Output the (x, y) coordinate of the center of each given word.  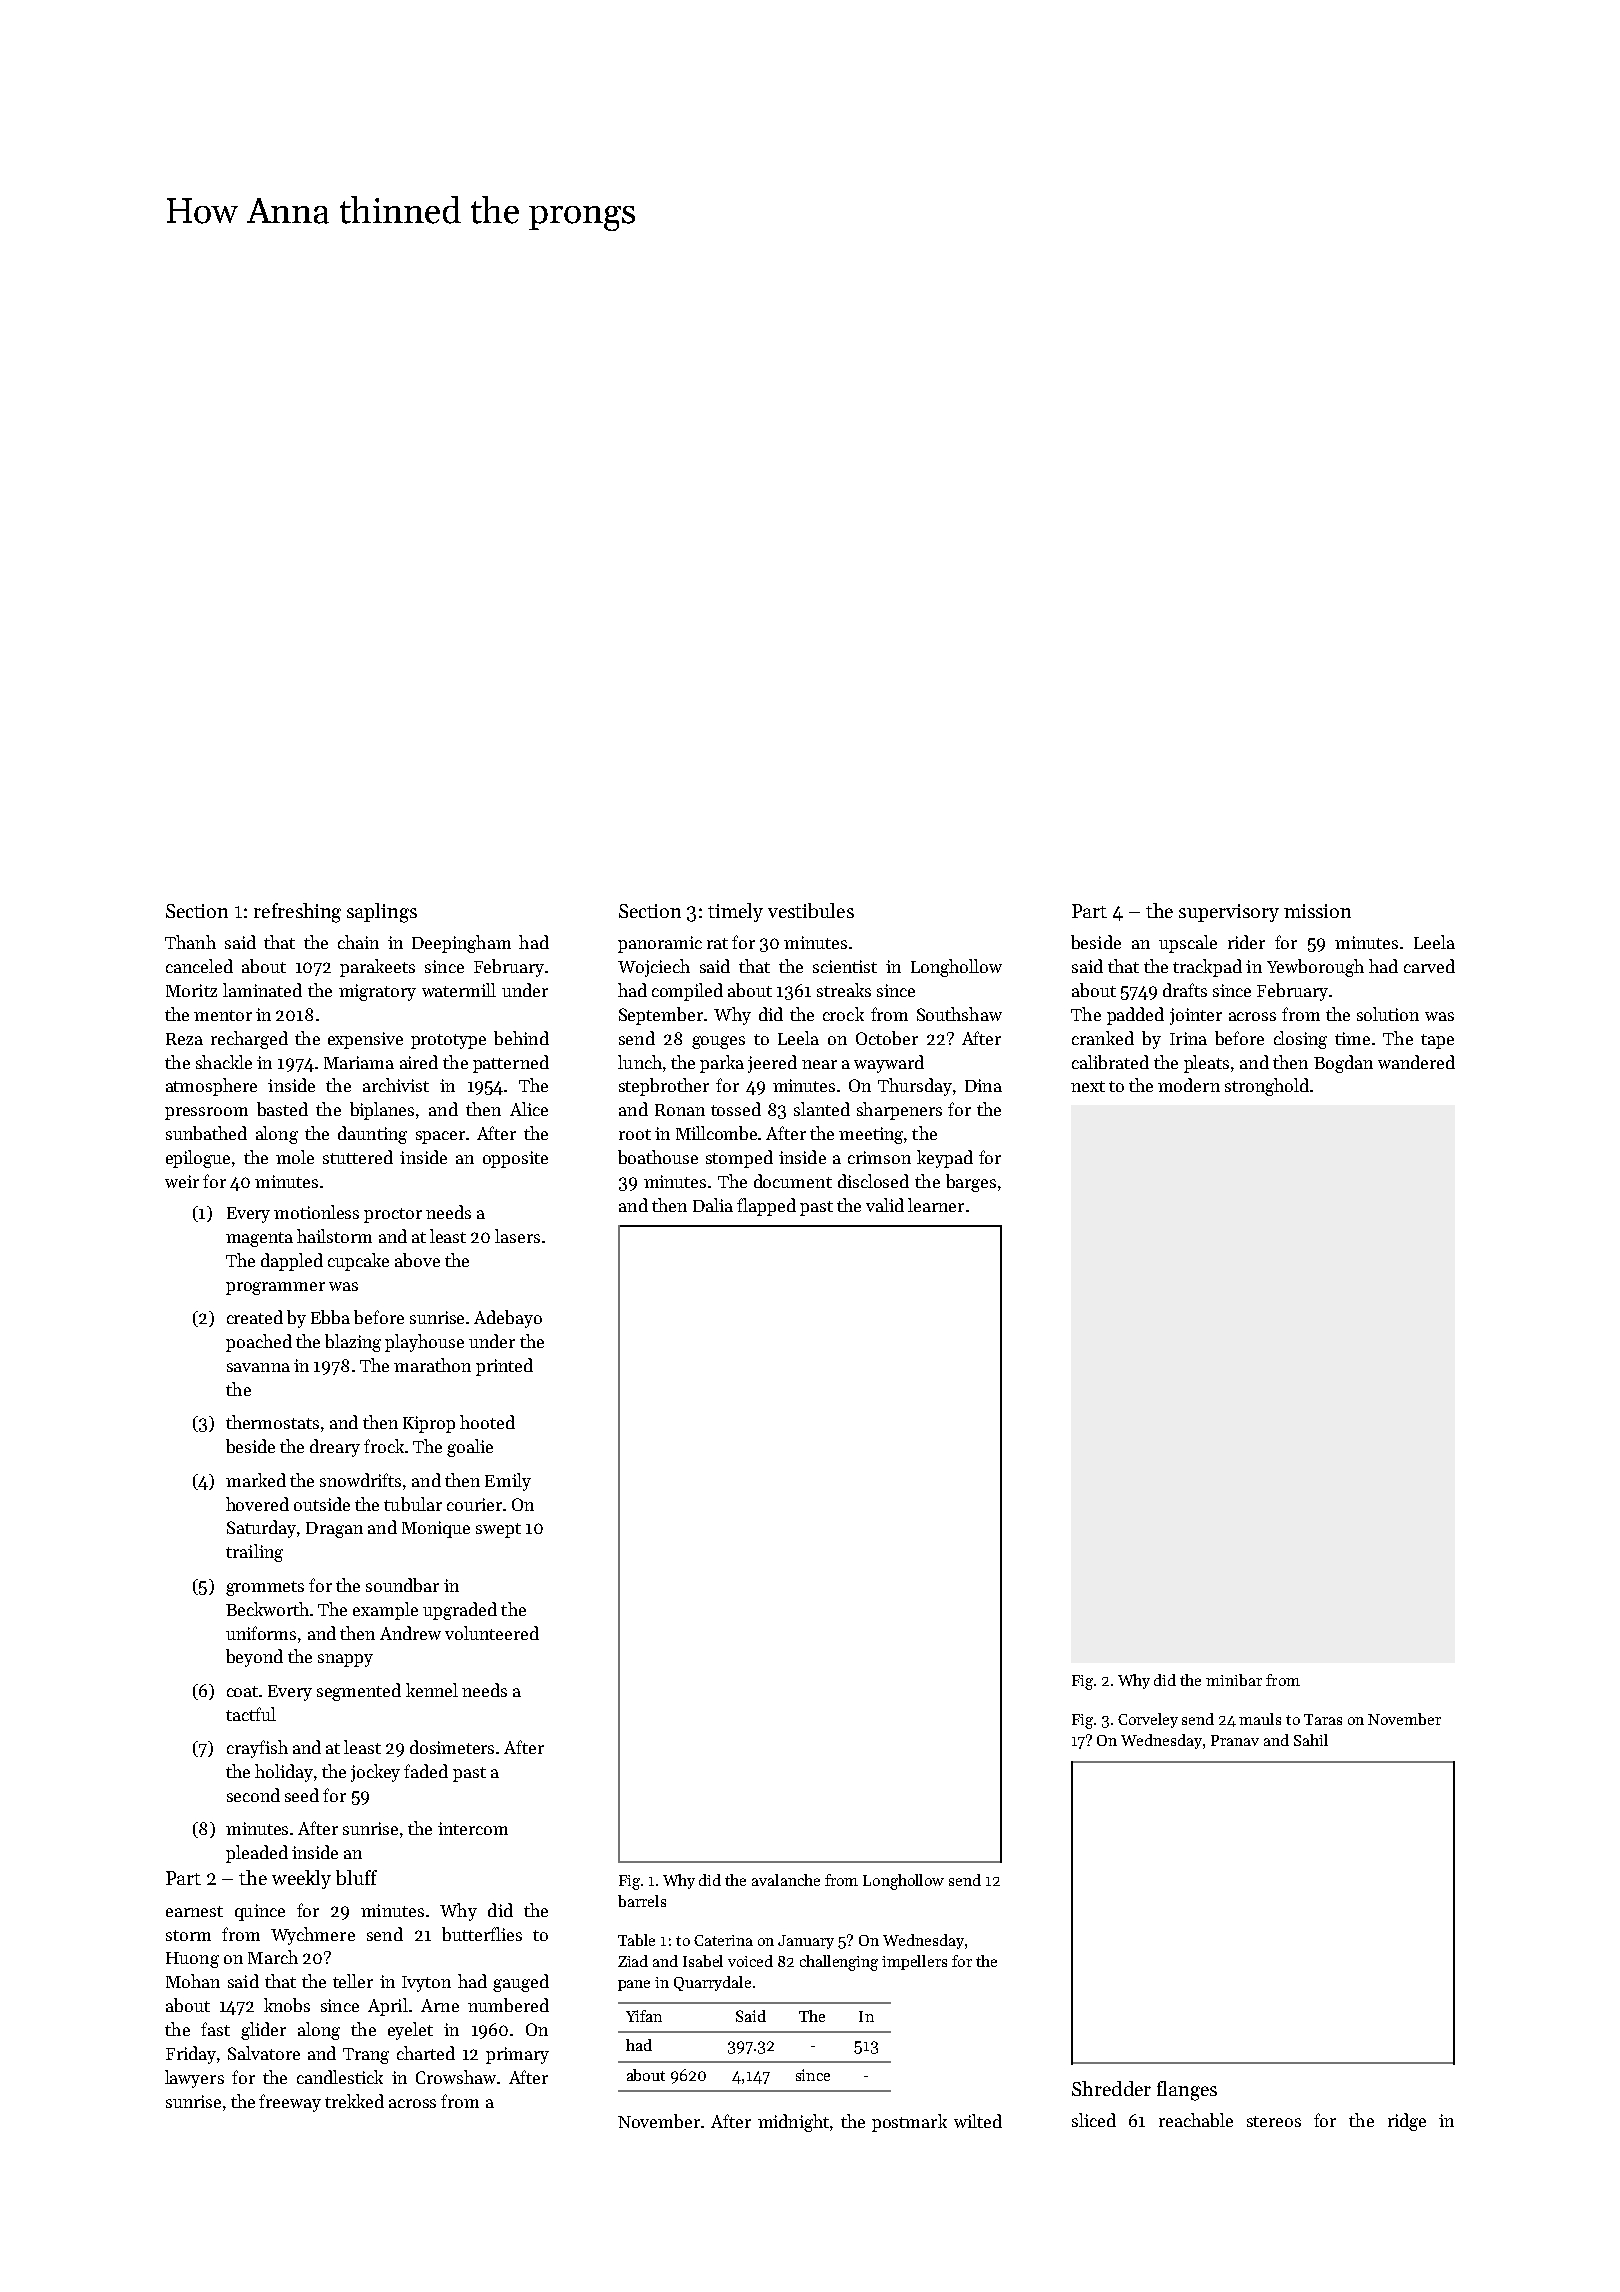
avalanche (786, 1880)
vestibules (811, 910)
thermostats (272, 1422)
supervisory (1229, 913)
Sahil (1311, 1740)
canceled (199, 966)
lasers (517, 1236)
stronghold (1267, 1087)
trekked (354, 2101)
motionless (316, 1212)
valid (885, 1205)
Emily (508, 1482)
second (253, 1795)
